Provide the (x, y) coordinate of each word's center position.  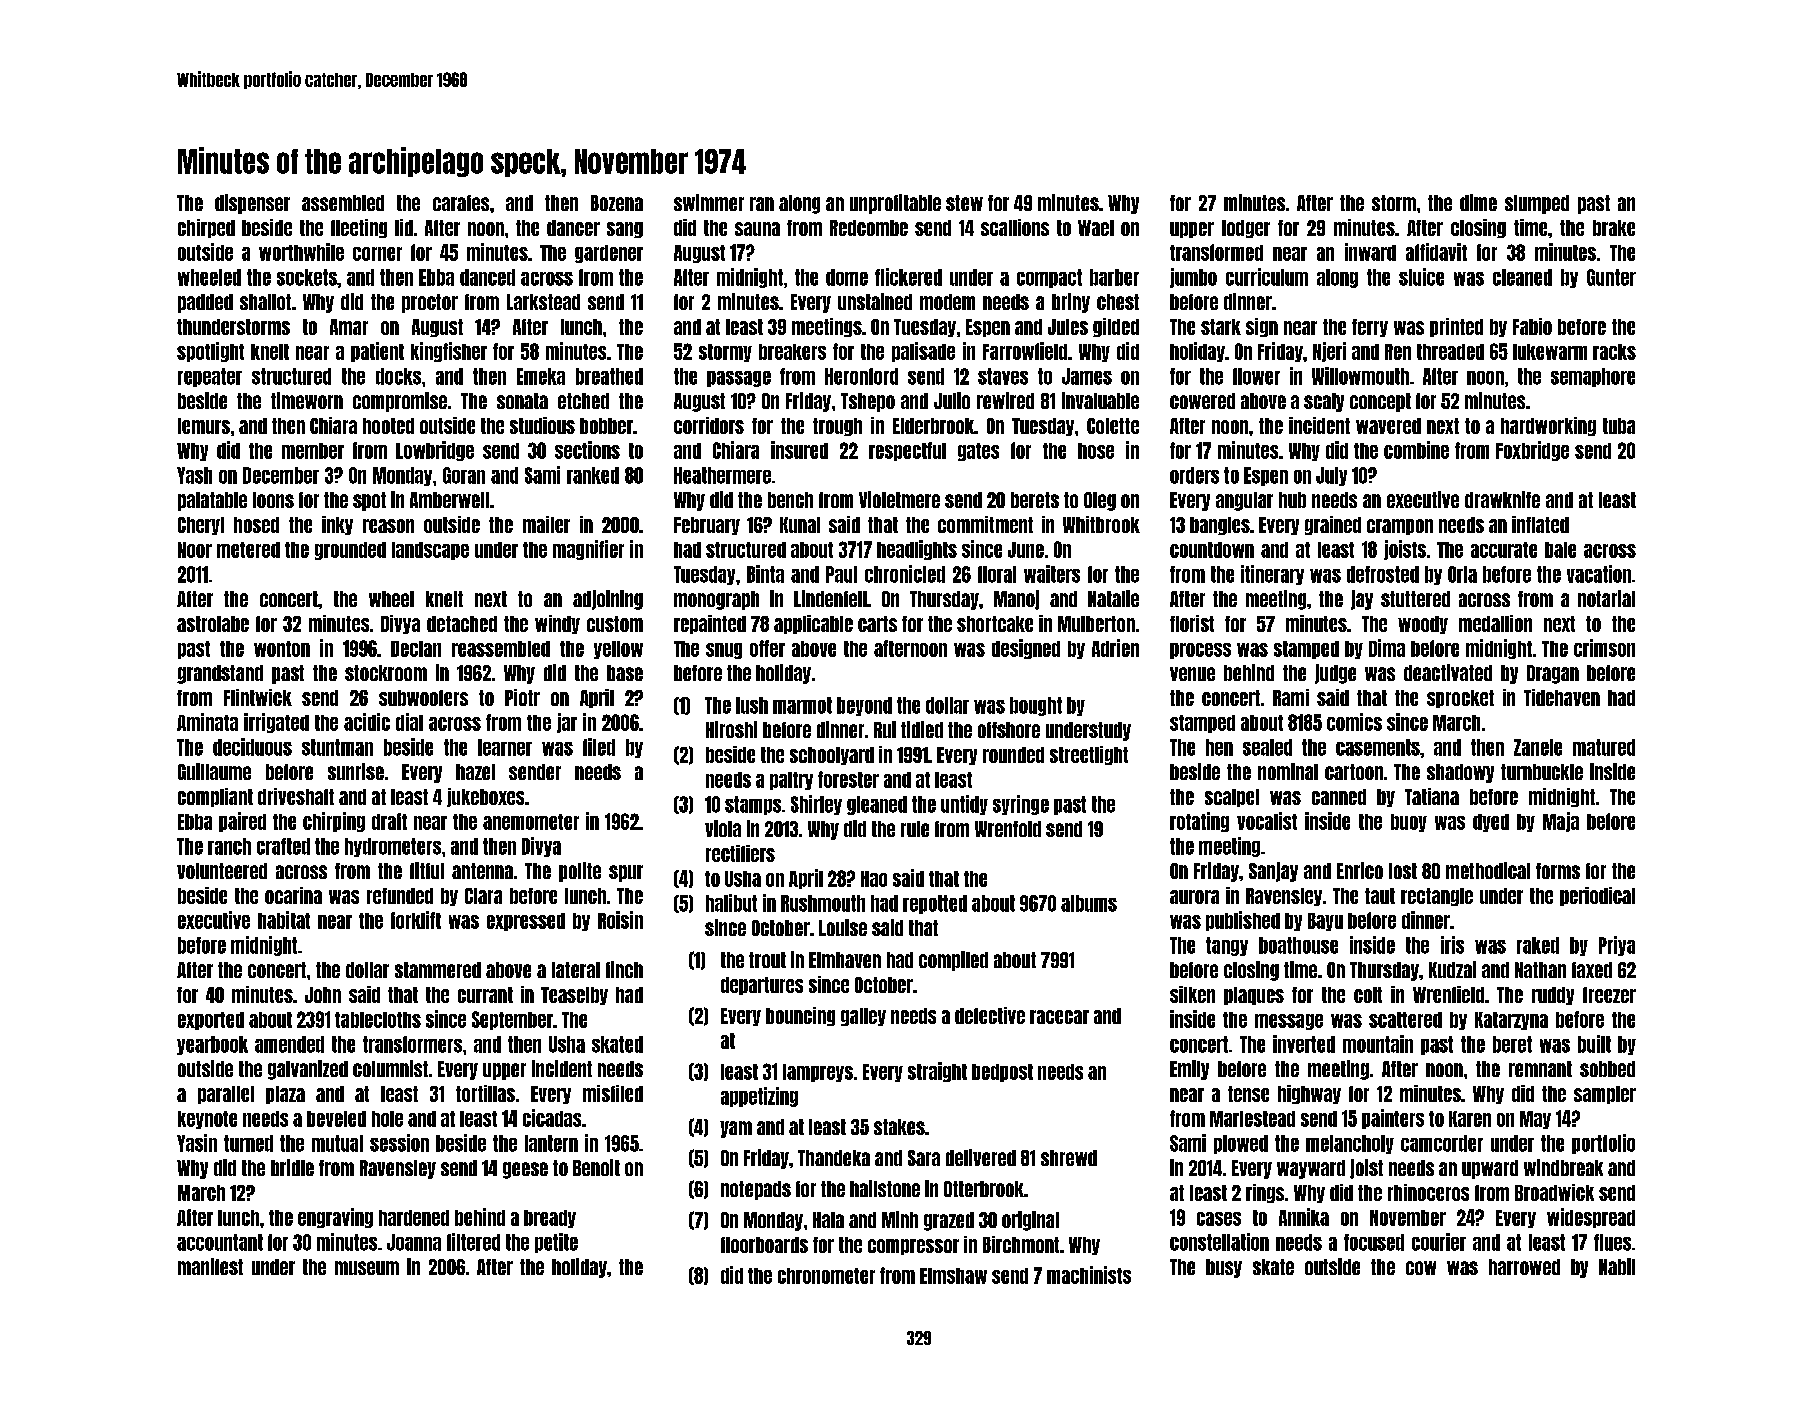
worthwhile (301, 252)
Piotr (522, 697)
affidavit (1436, 252)
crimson (1604, 648)
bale (1560, 550)
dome (847, 277)
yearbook (212, 1045)
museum (367, 1268)
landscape (430, 551)
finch (624, 969)
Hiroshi (731, 729)
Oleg (1100, 501)
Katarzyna (1511, 1021)
